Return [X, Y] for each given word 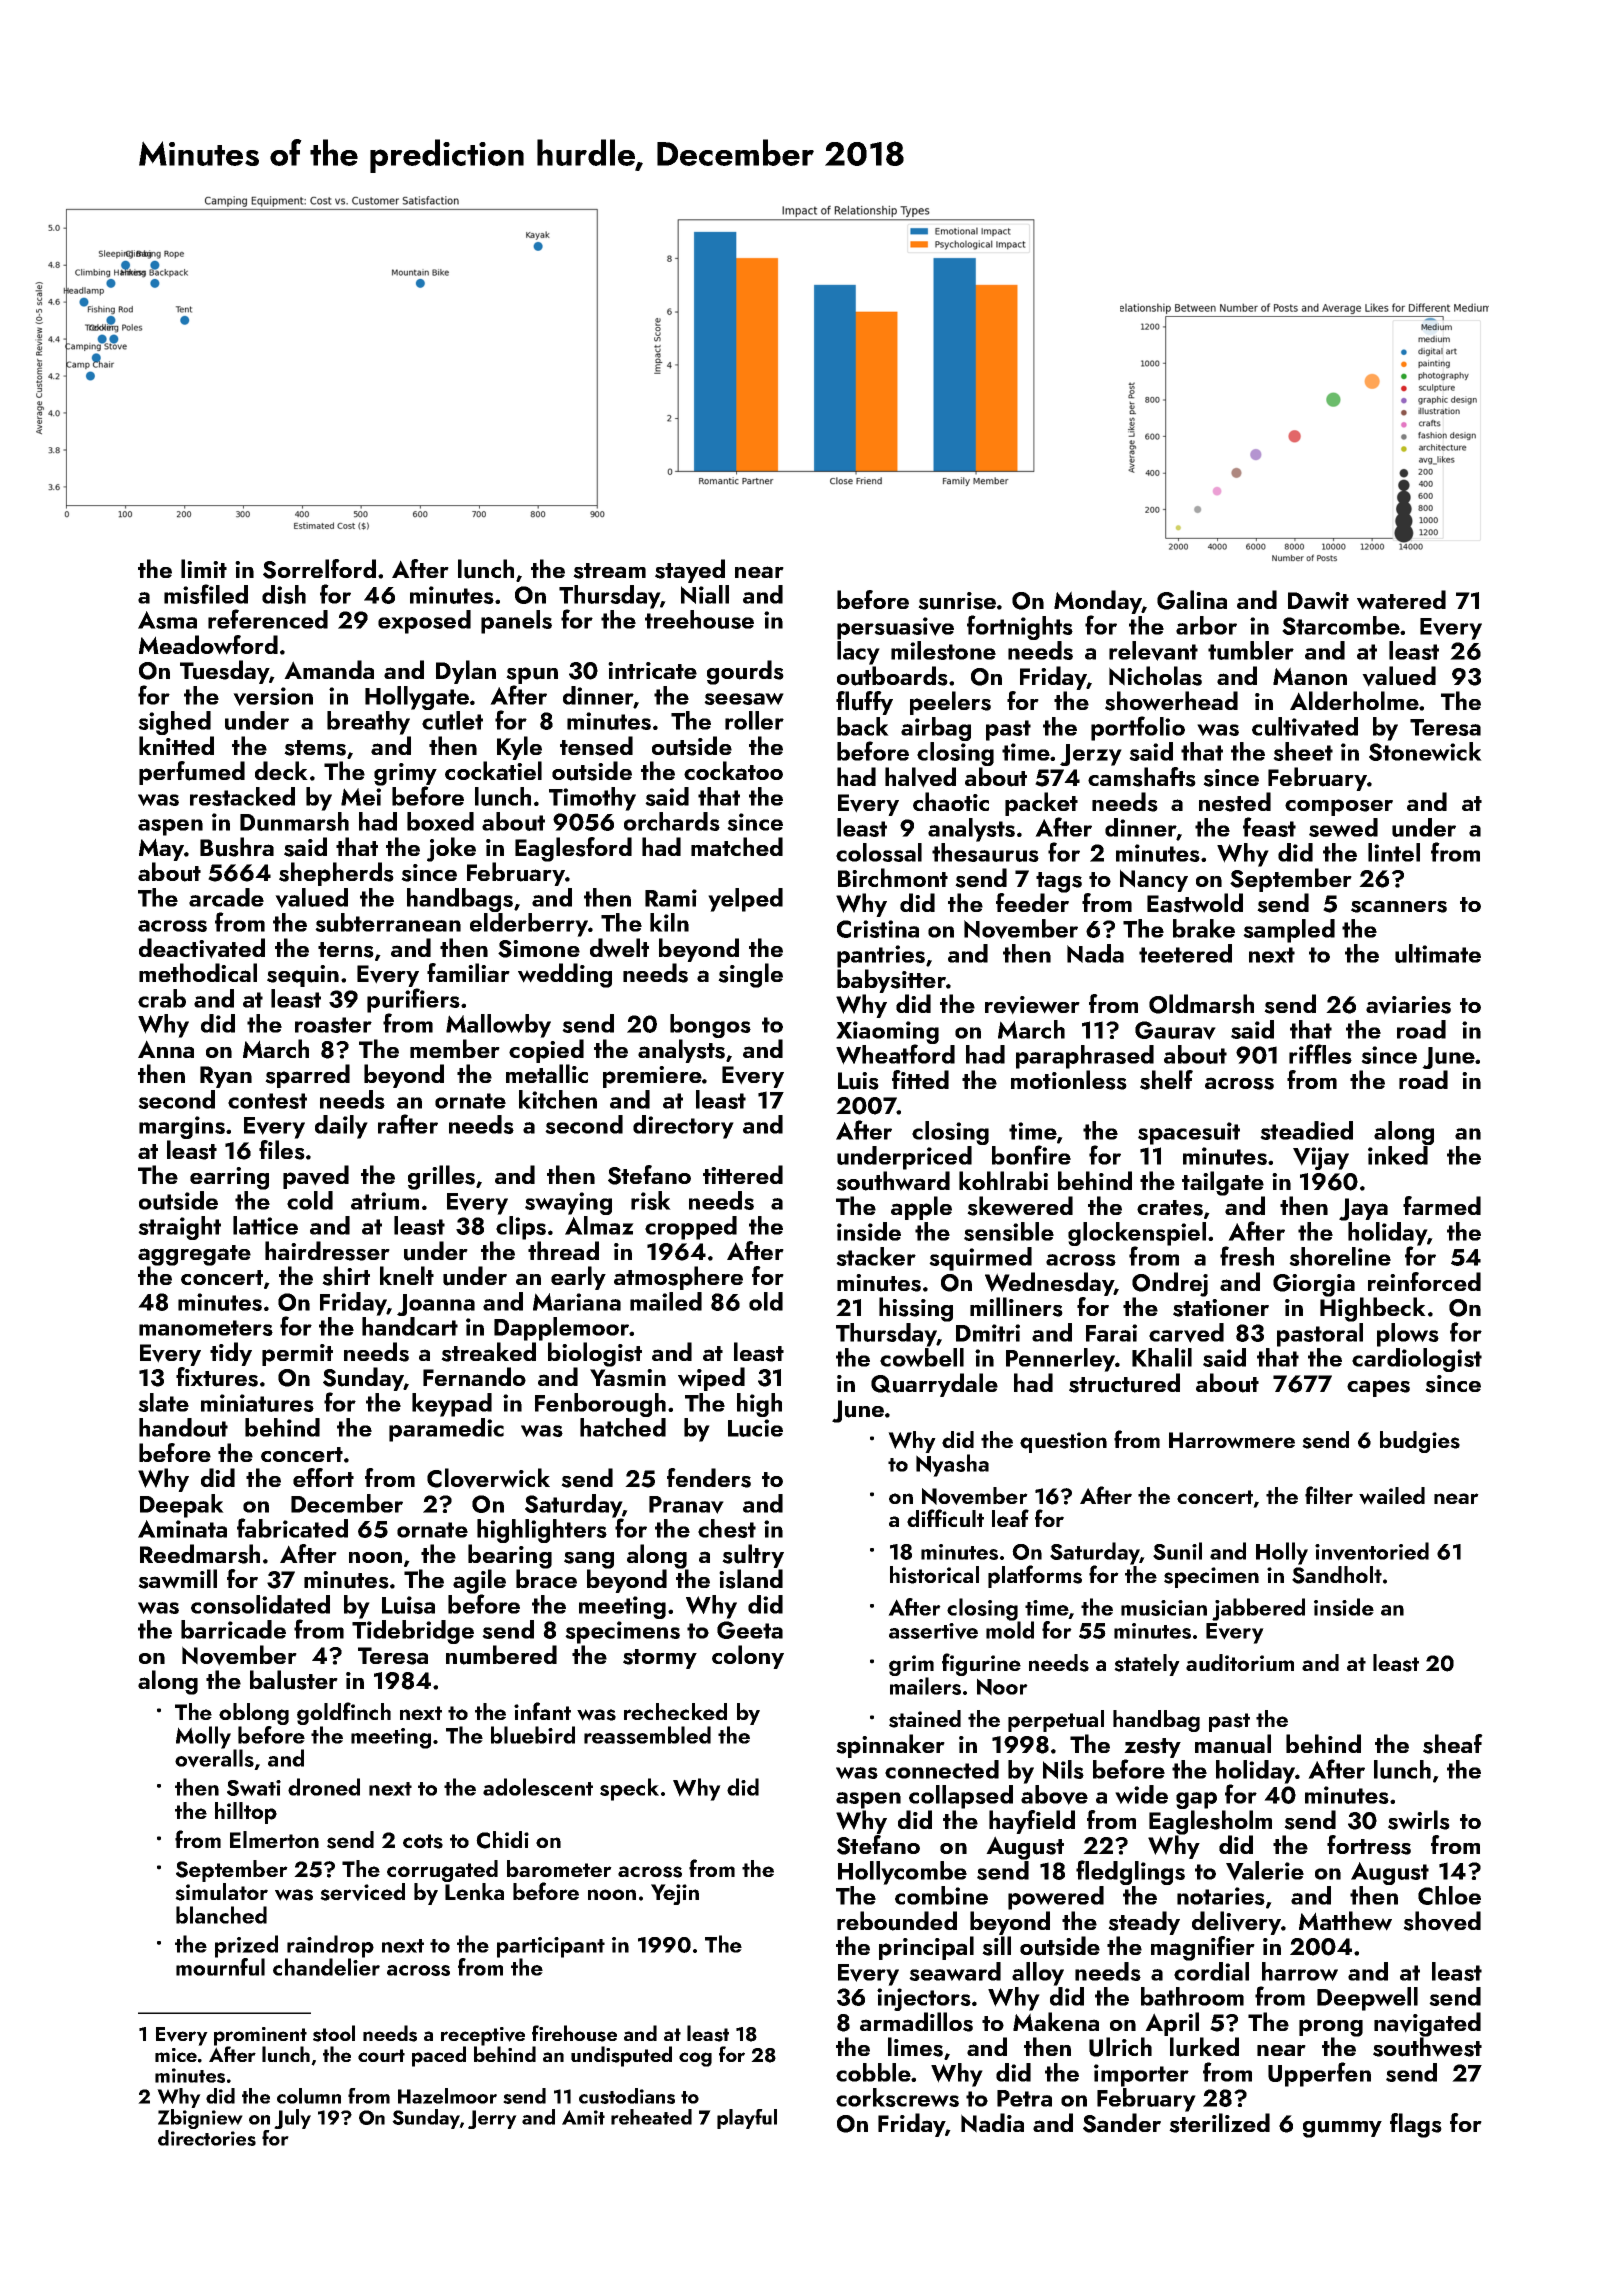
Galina [1192, 600]
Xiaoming [887, 1033]
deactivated [202, 948]
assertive [933, 1631]
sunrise [957, 601]
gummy [1342, 2129]
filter [1329, 1495]
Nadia [992, 2123]
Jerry [492, 2119]
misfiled [206, 594]
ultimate [1438, 953]
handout [183, 1427]
